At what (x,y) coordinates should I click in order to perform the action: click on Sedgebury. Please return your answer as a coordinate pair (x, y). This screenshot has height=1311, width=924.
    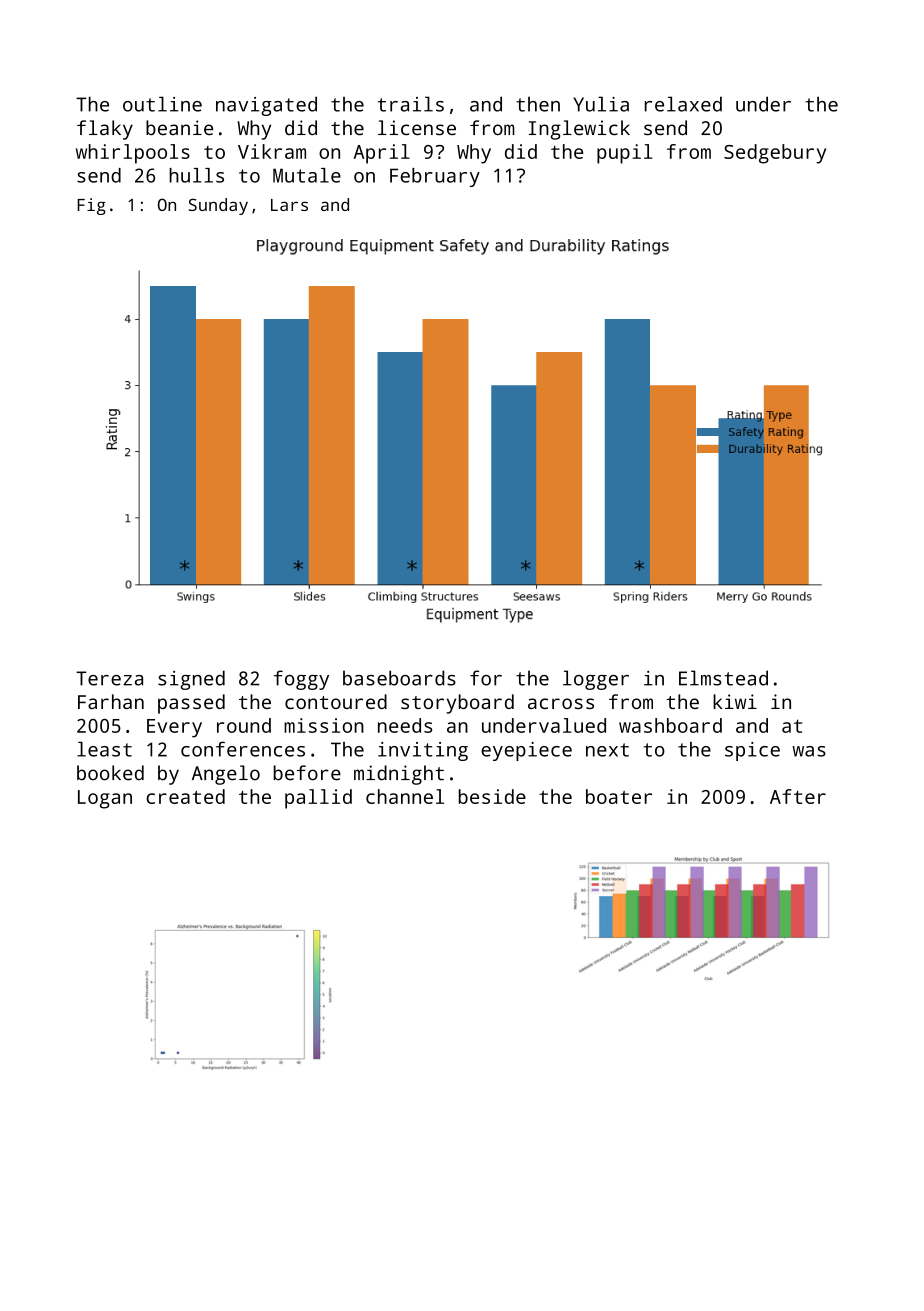
    Looking at the image, I should click on (775, 154).
